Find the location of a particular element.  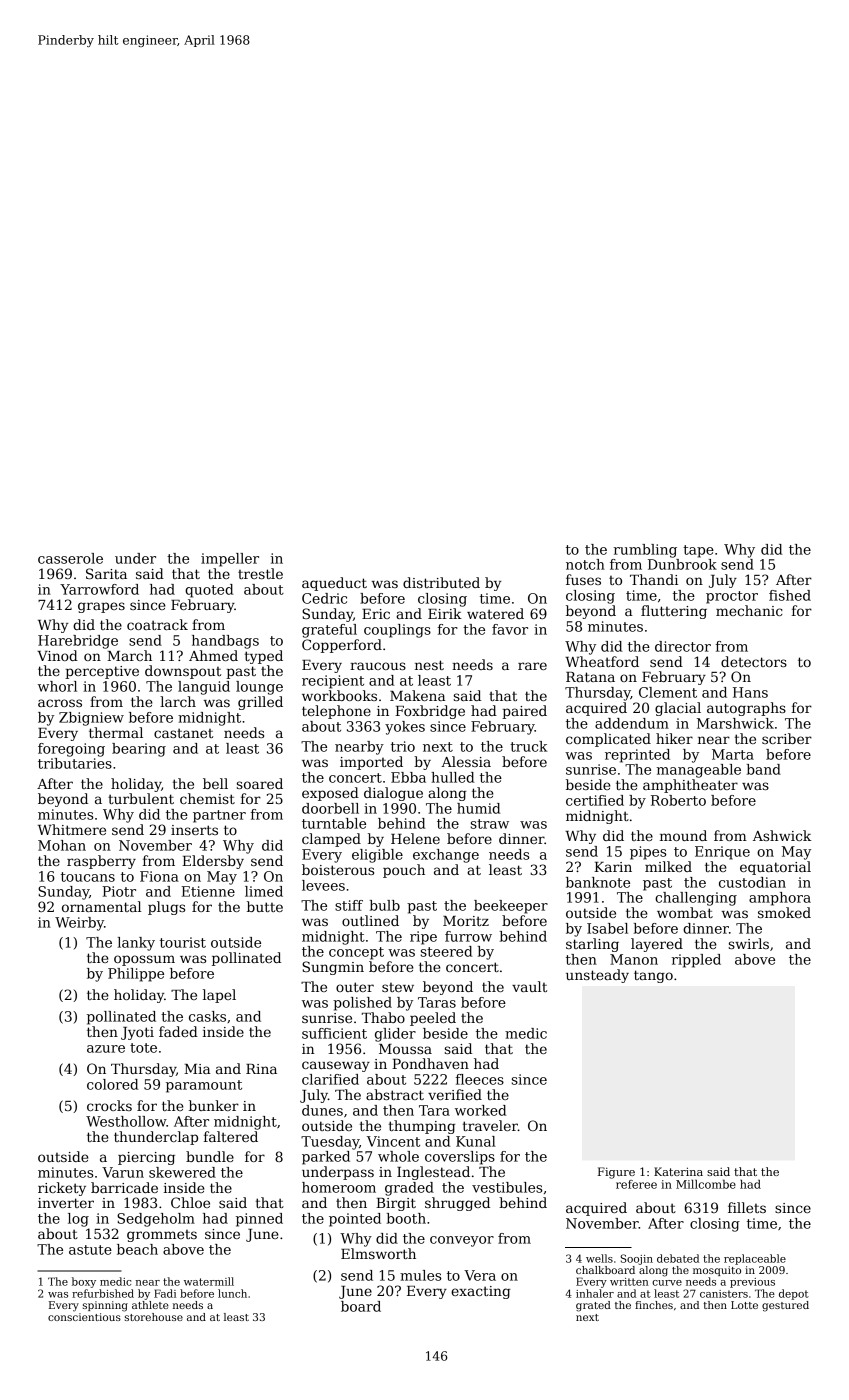

rumbling is located at coordinates (645, 551).
